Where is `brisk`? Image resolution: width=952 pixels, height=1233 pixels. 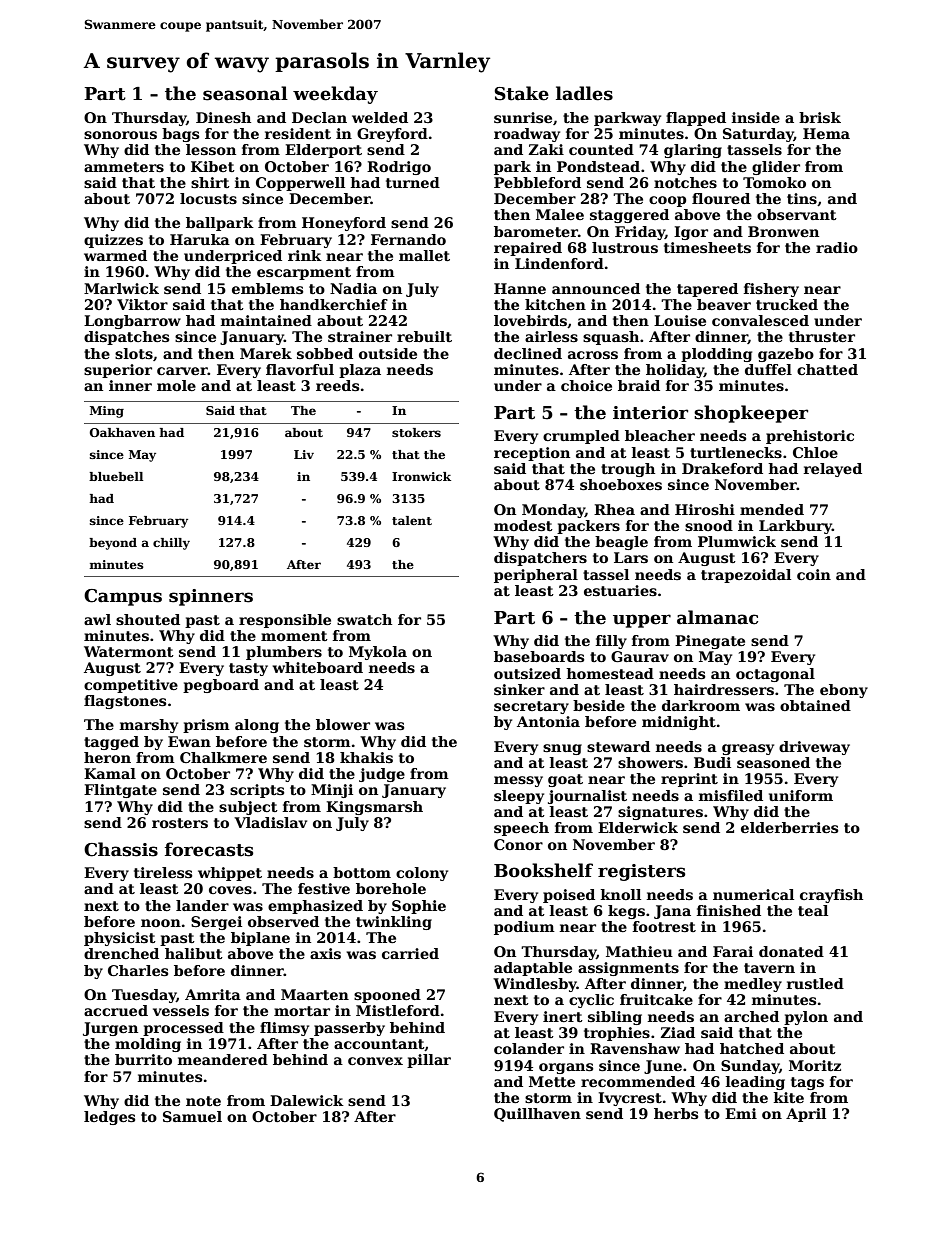 brisk is located at coordinates (820, 117).
